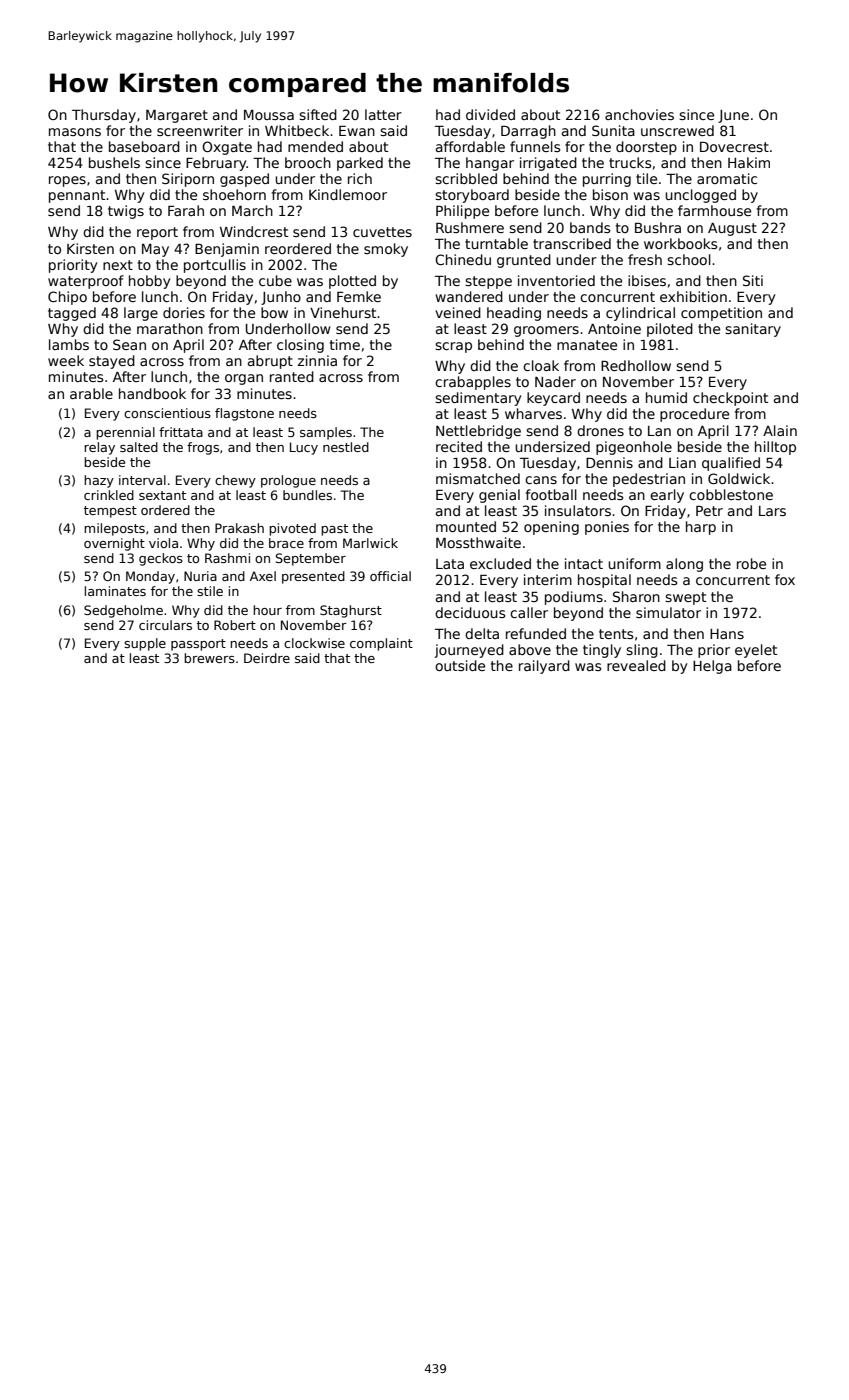 The image size is (849, 1400). What do you see at coordinates (91, 393) in the screenshot?
I see `arable` at bounding box center [91, 393].
